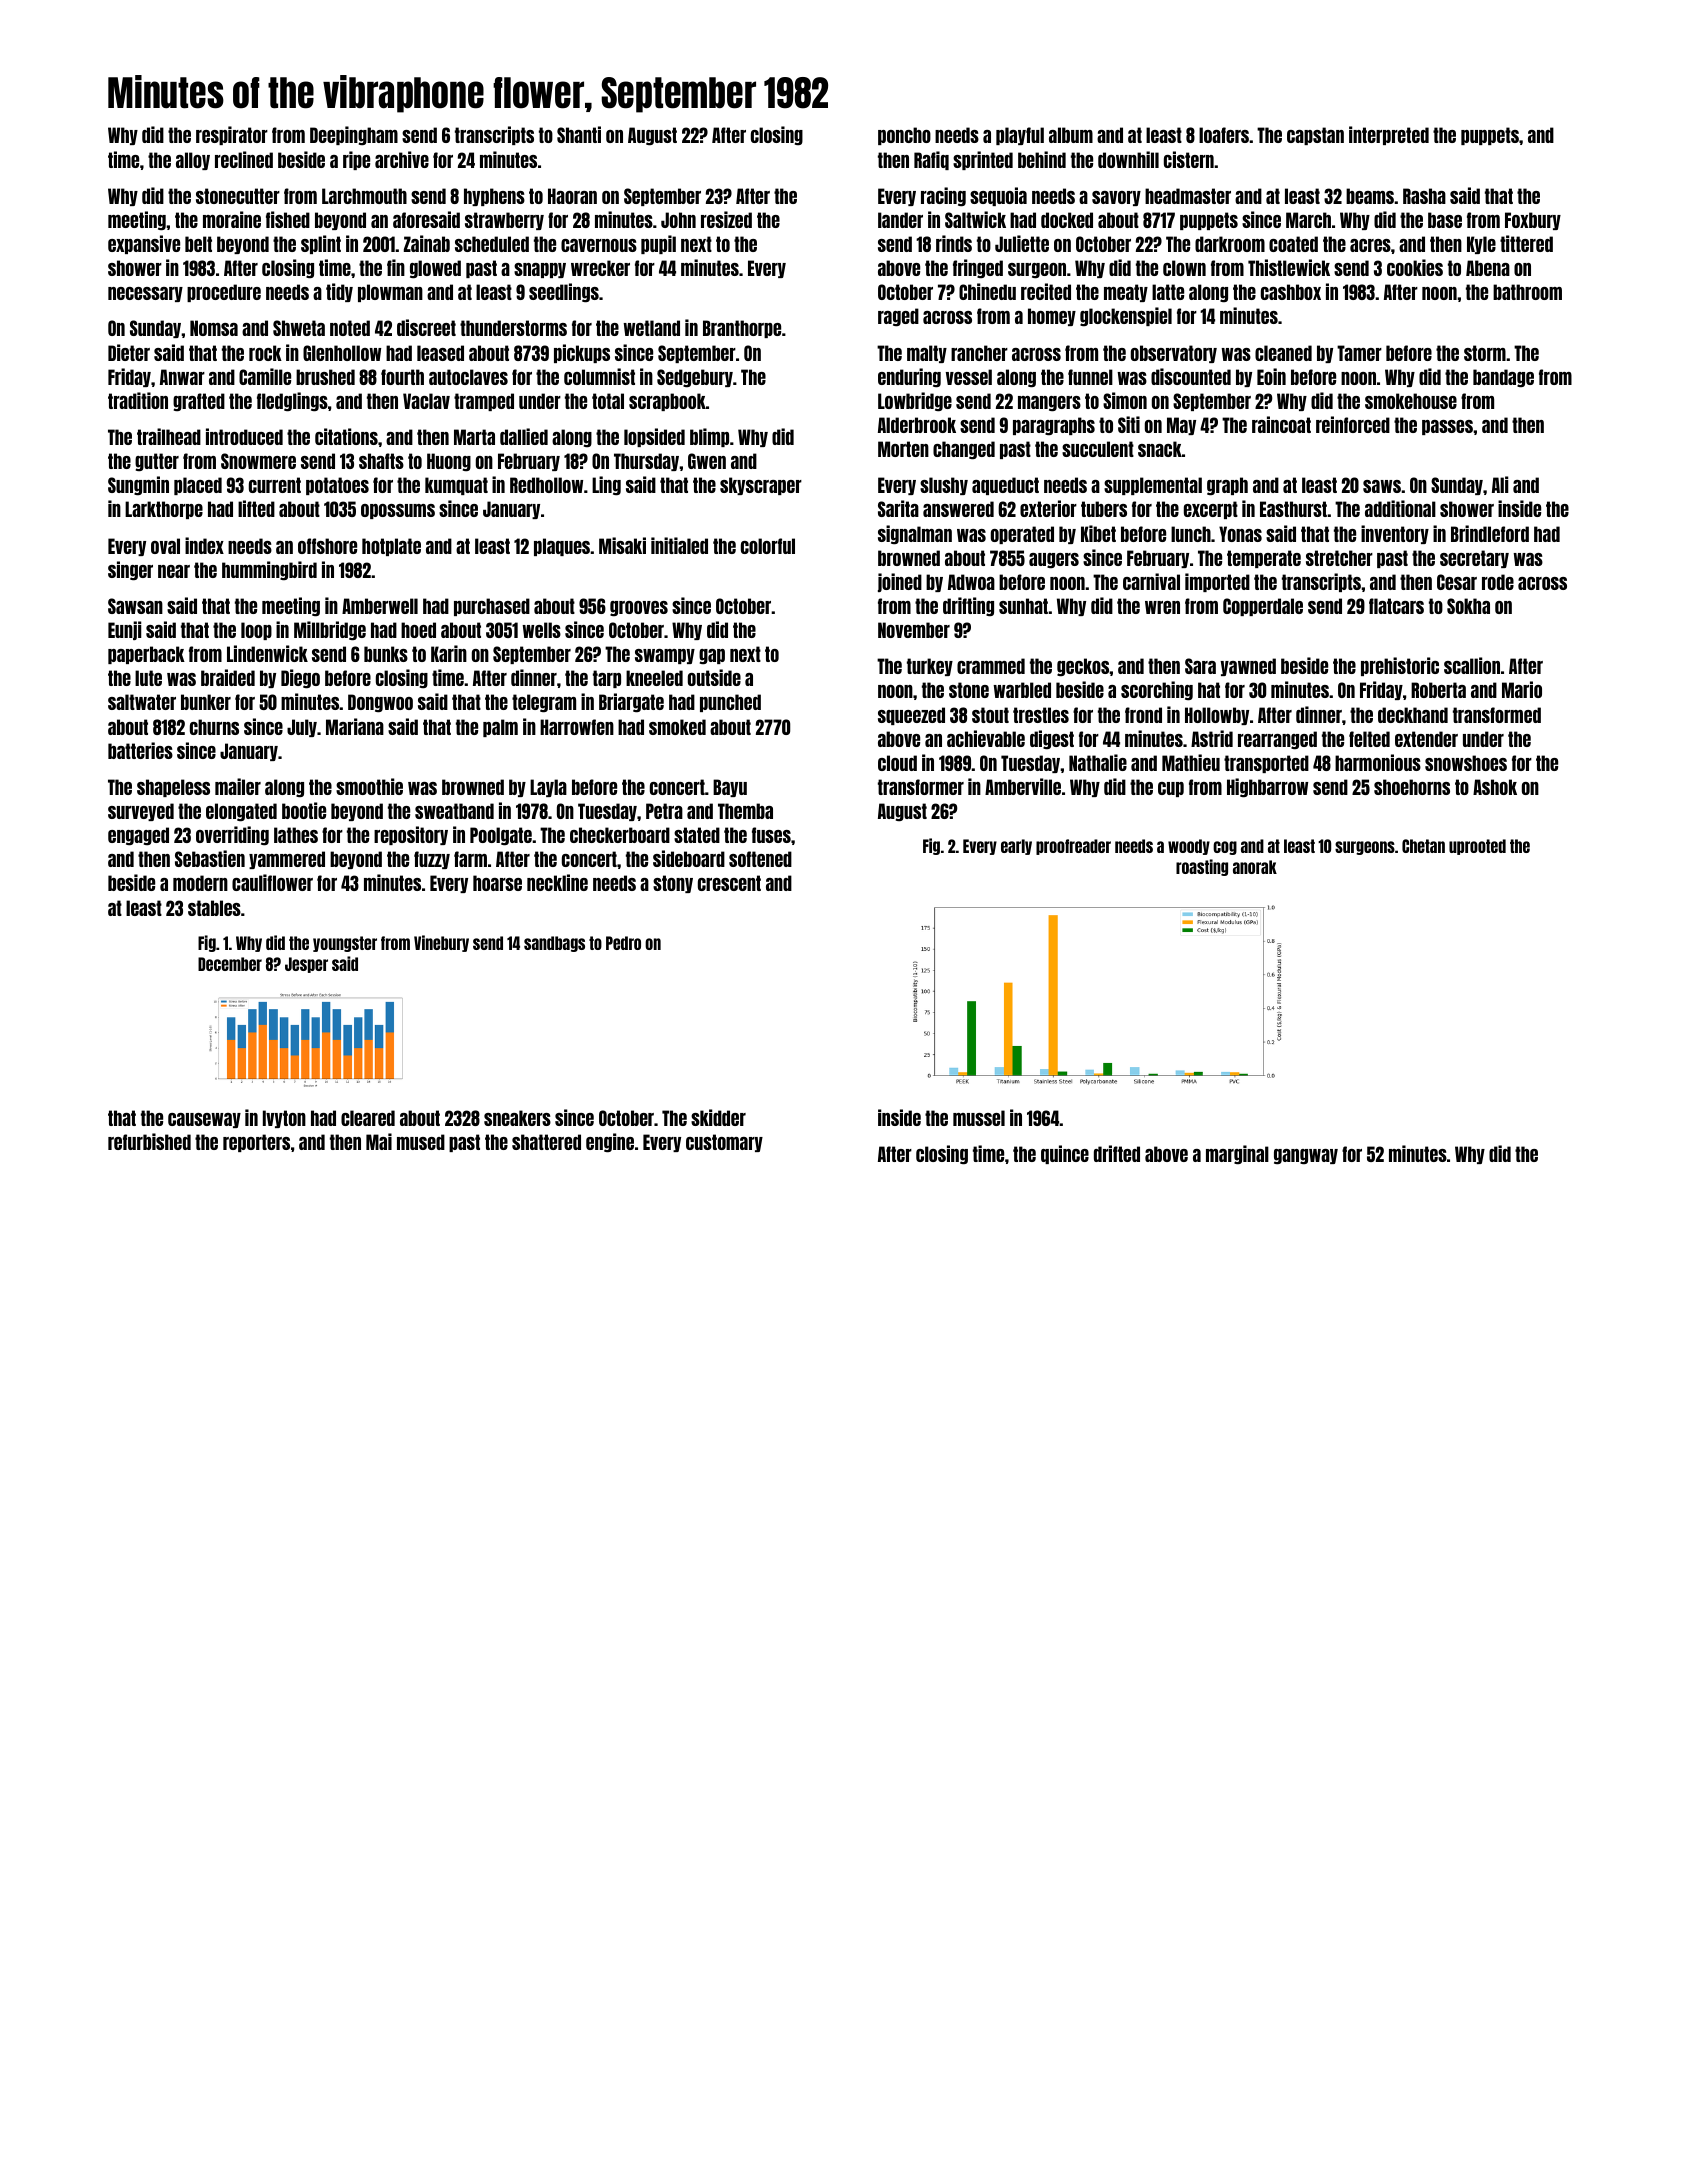  I want to click on rinds, so click(954, 243).
